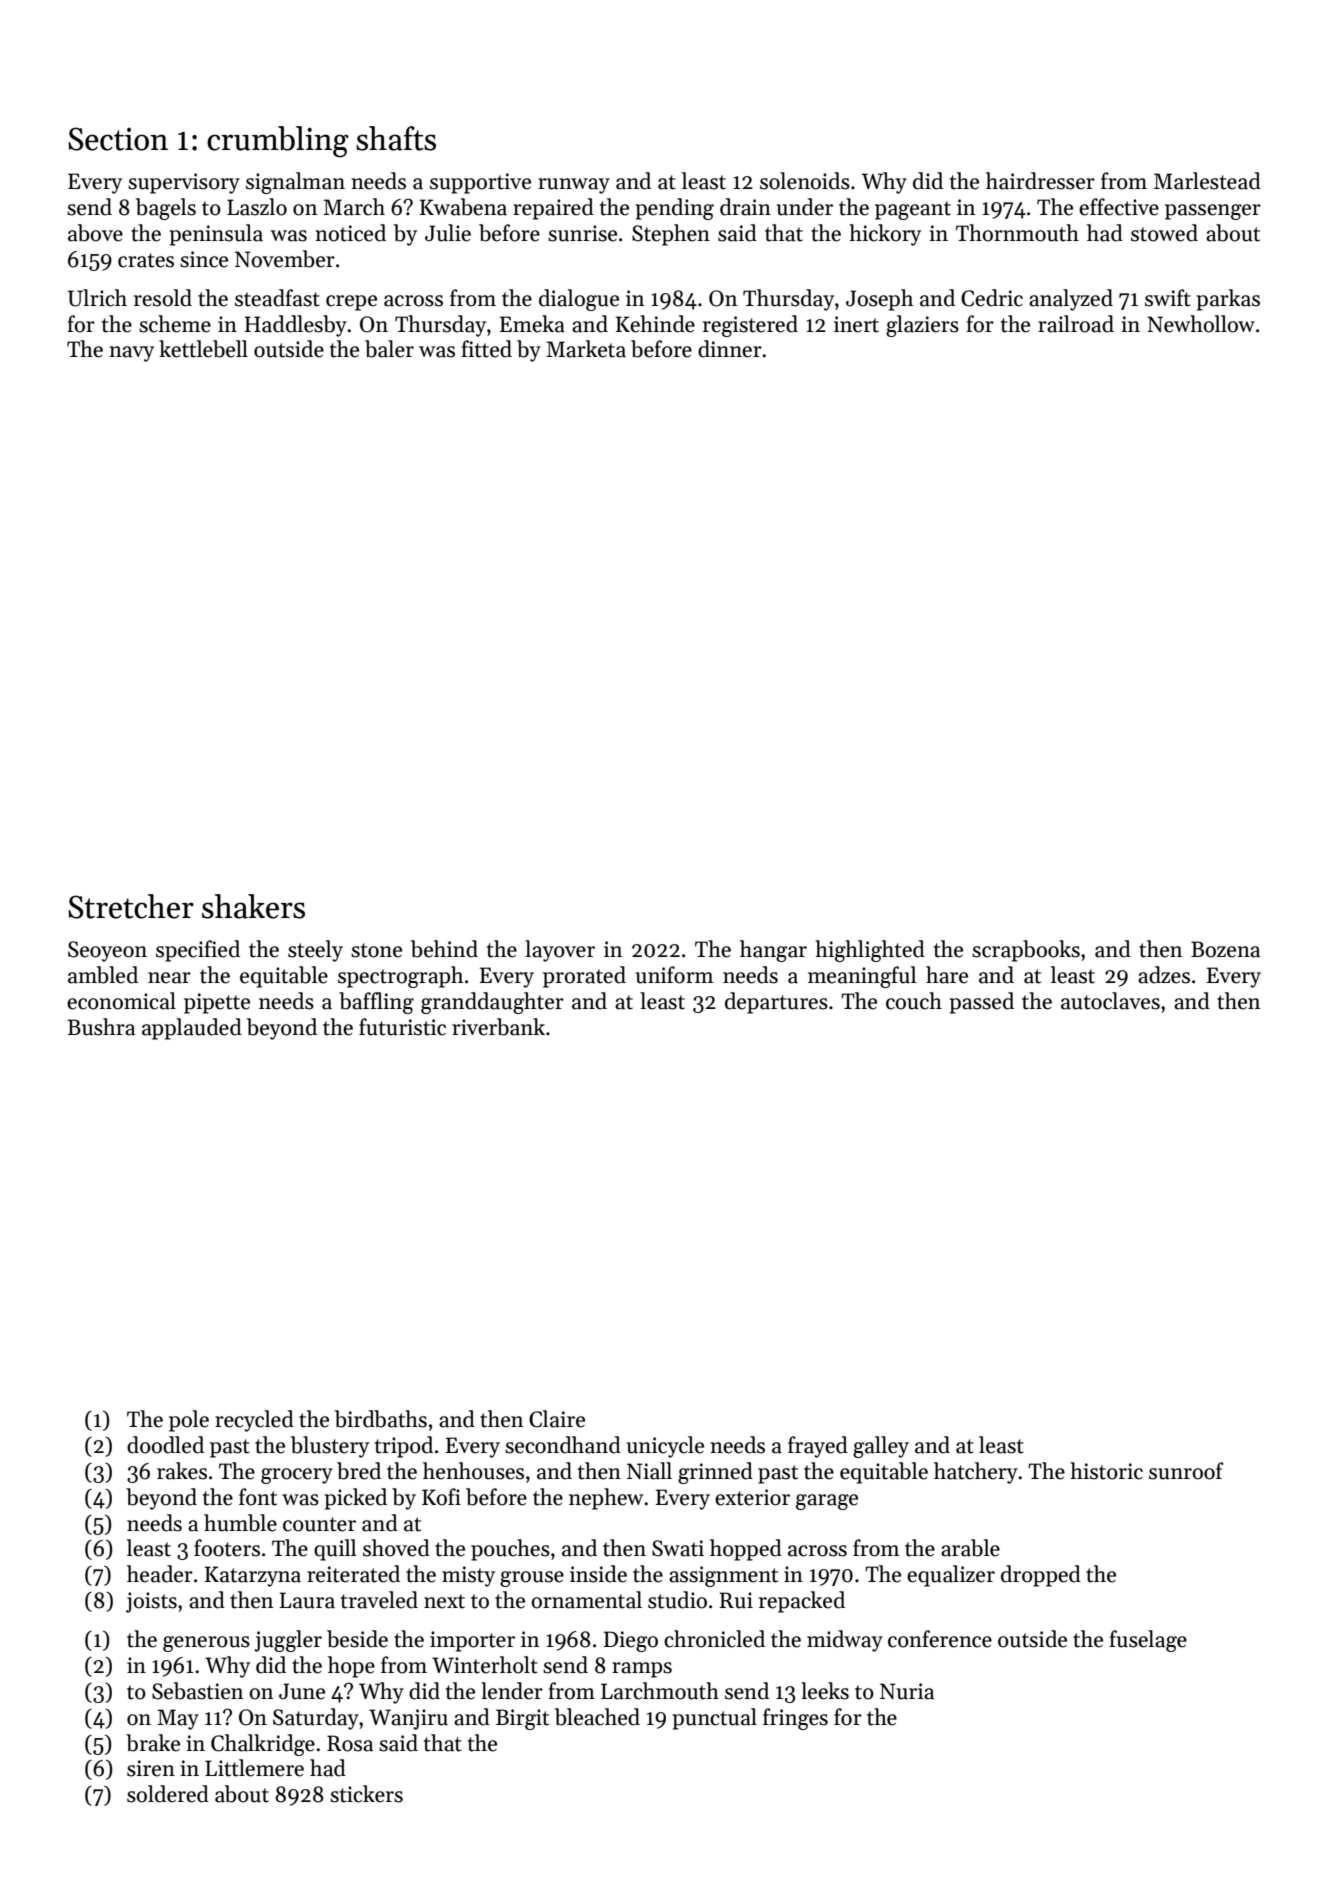 The height and width of the screenshot is (1878, 1328). I want to click on soldered, so click(168, 1794).
